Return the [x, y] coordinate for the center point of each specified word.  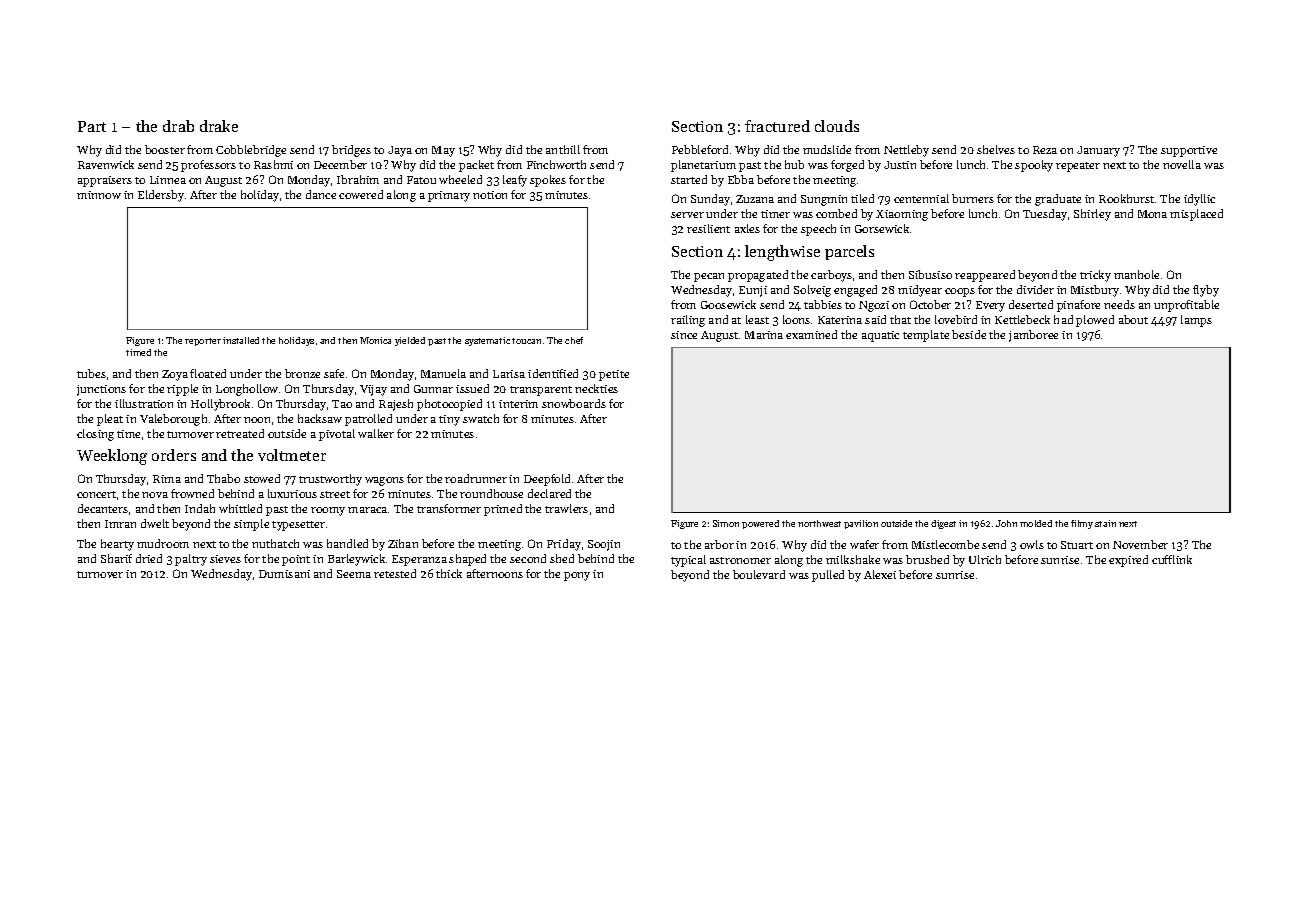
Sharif [116, 558]
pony [577, 576]
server [687, 215]
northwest [819, 523]
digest [943, 524]
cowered [361, 194]
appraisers [105, 181]
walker [376, 433]
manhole [1136, 274]
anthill [563, 149]
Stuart [1077, 545]
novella [1182, 164]
